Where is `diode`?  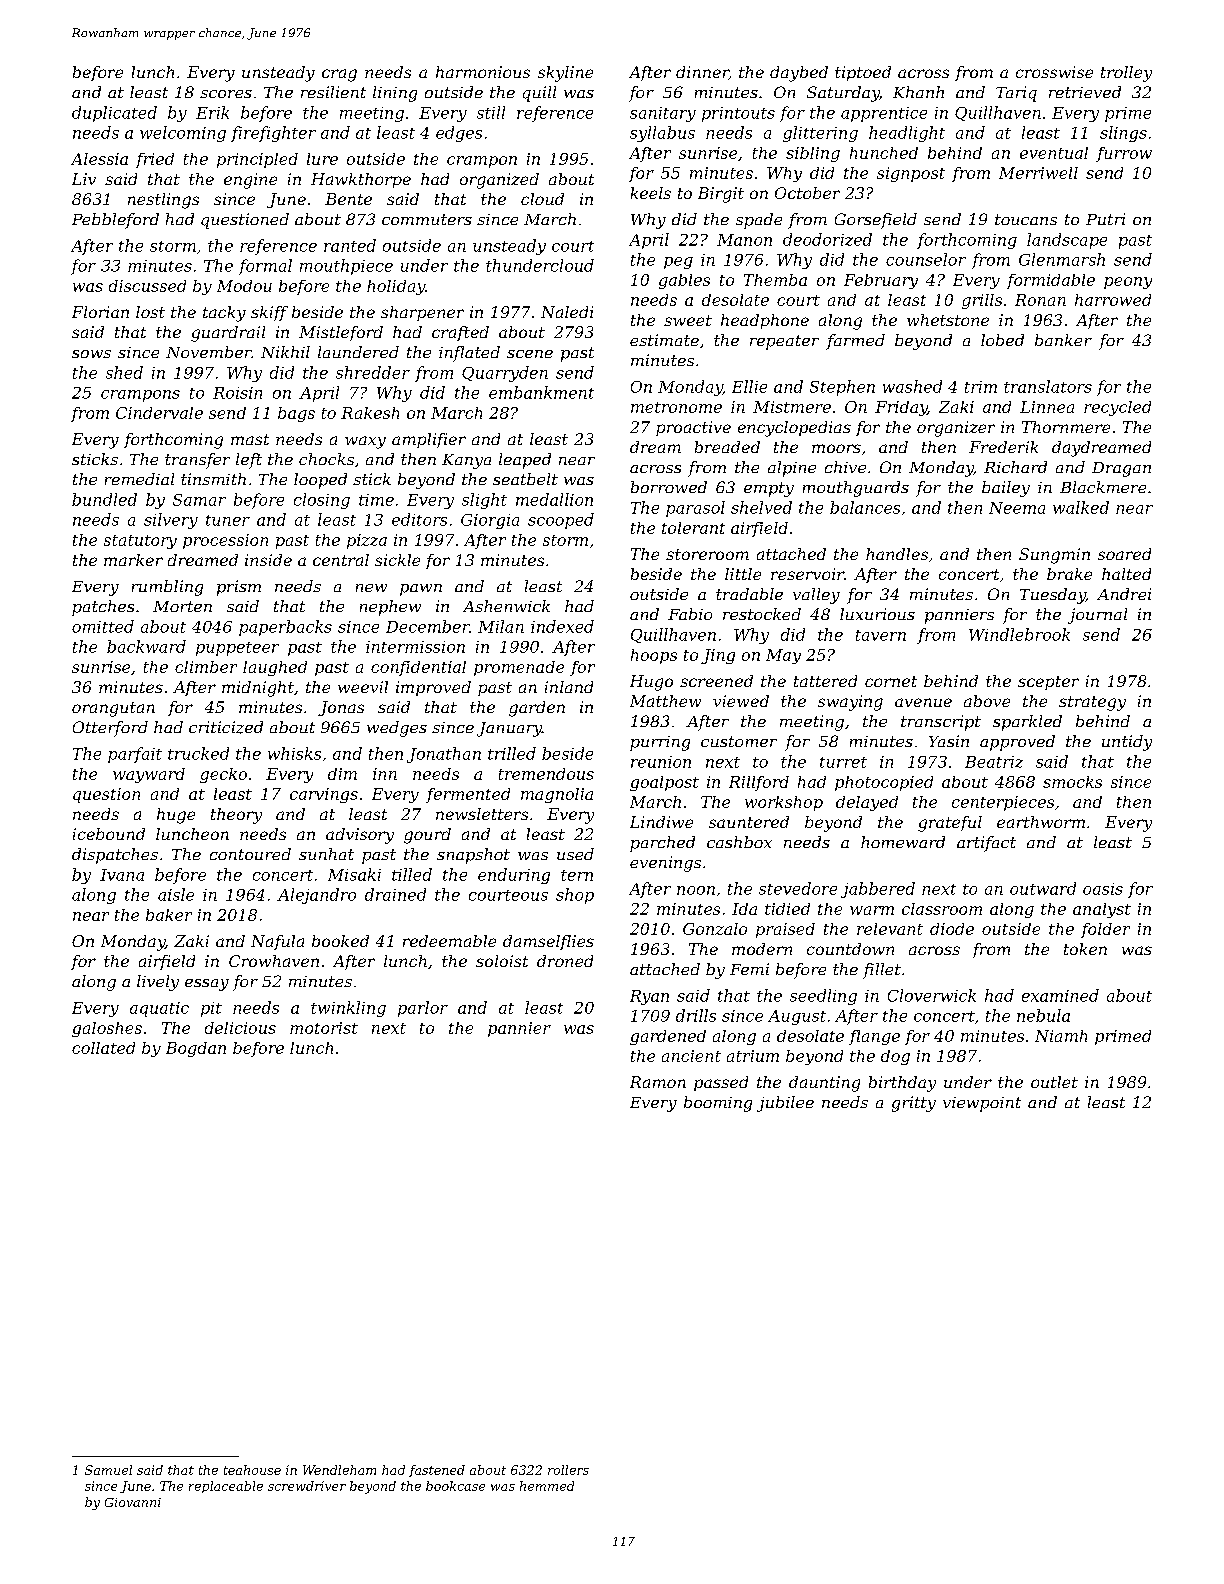
diode is located at coordinates (952, 929).
